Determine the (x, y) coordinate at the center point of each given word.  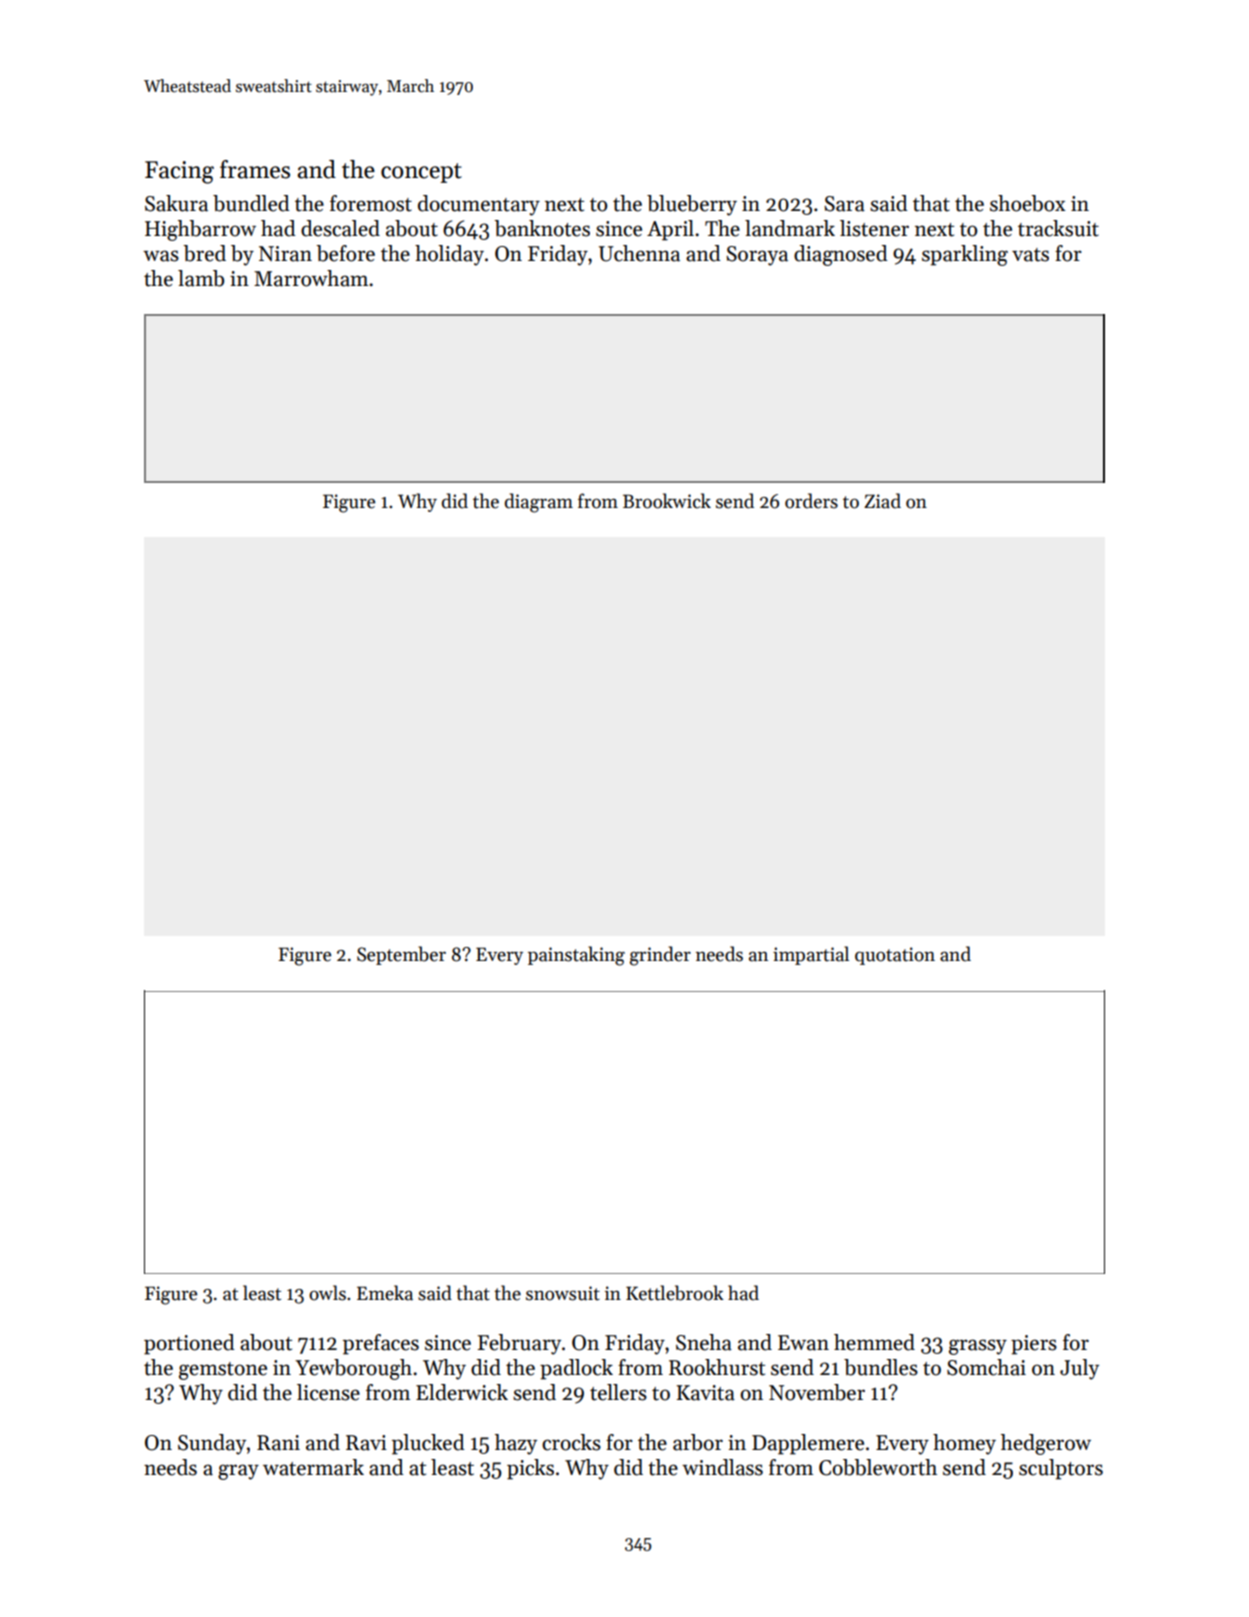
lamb (201, 278)
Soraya (757, 256)
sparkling (965, 255)
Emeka (385, 1293)
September (401, 955)
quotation (895, 956)
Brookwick (667, 501)
